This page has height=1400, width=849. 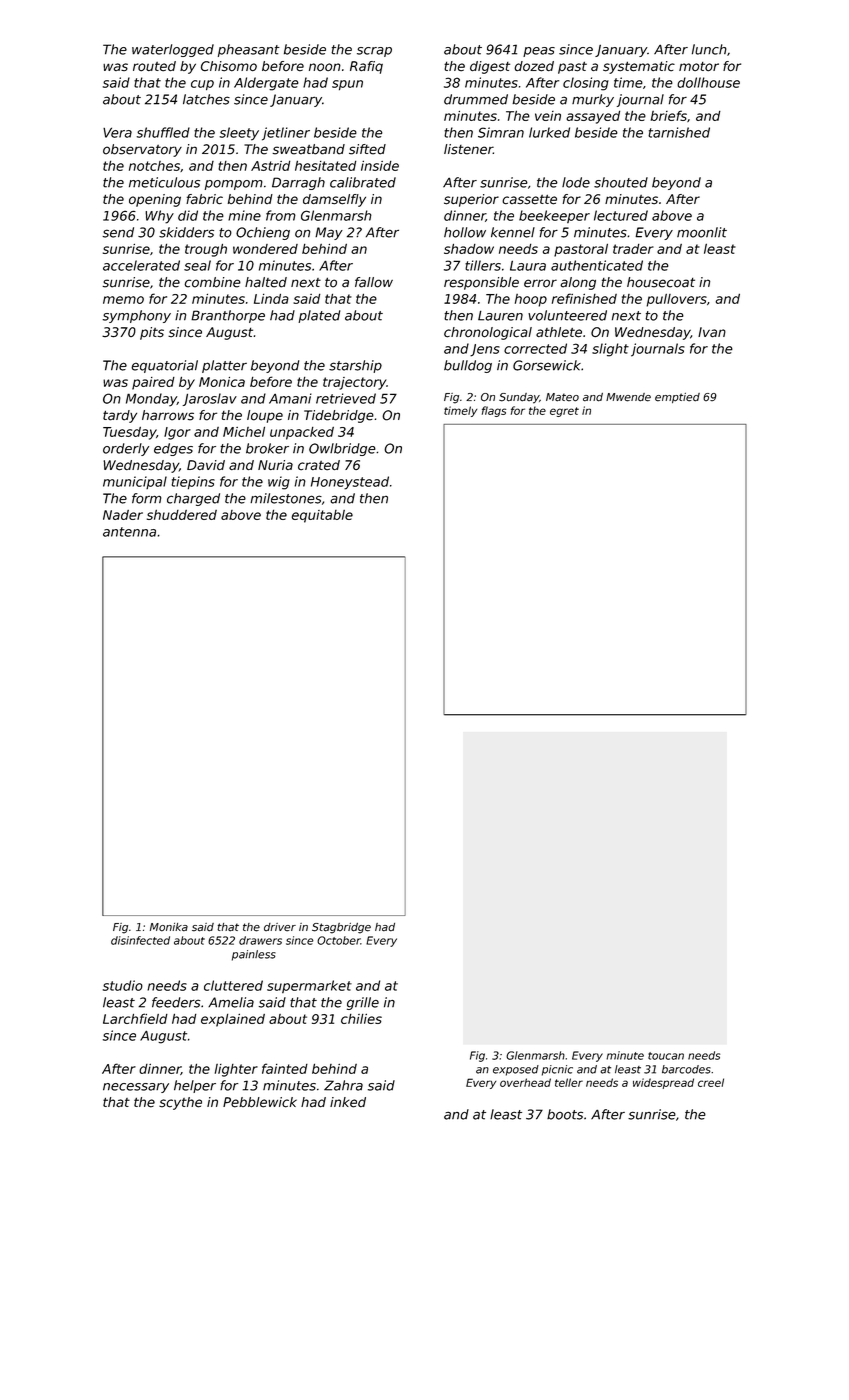 What do you see at coordinates (557, 1070) in the page?
I see `picnic` at bounding box center [557, 1070].
